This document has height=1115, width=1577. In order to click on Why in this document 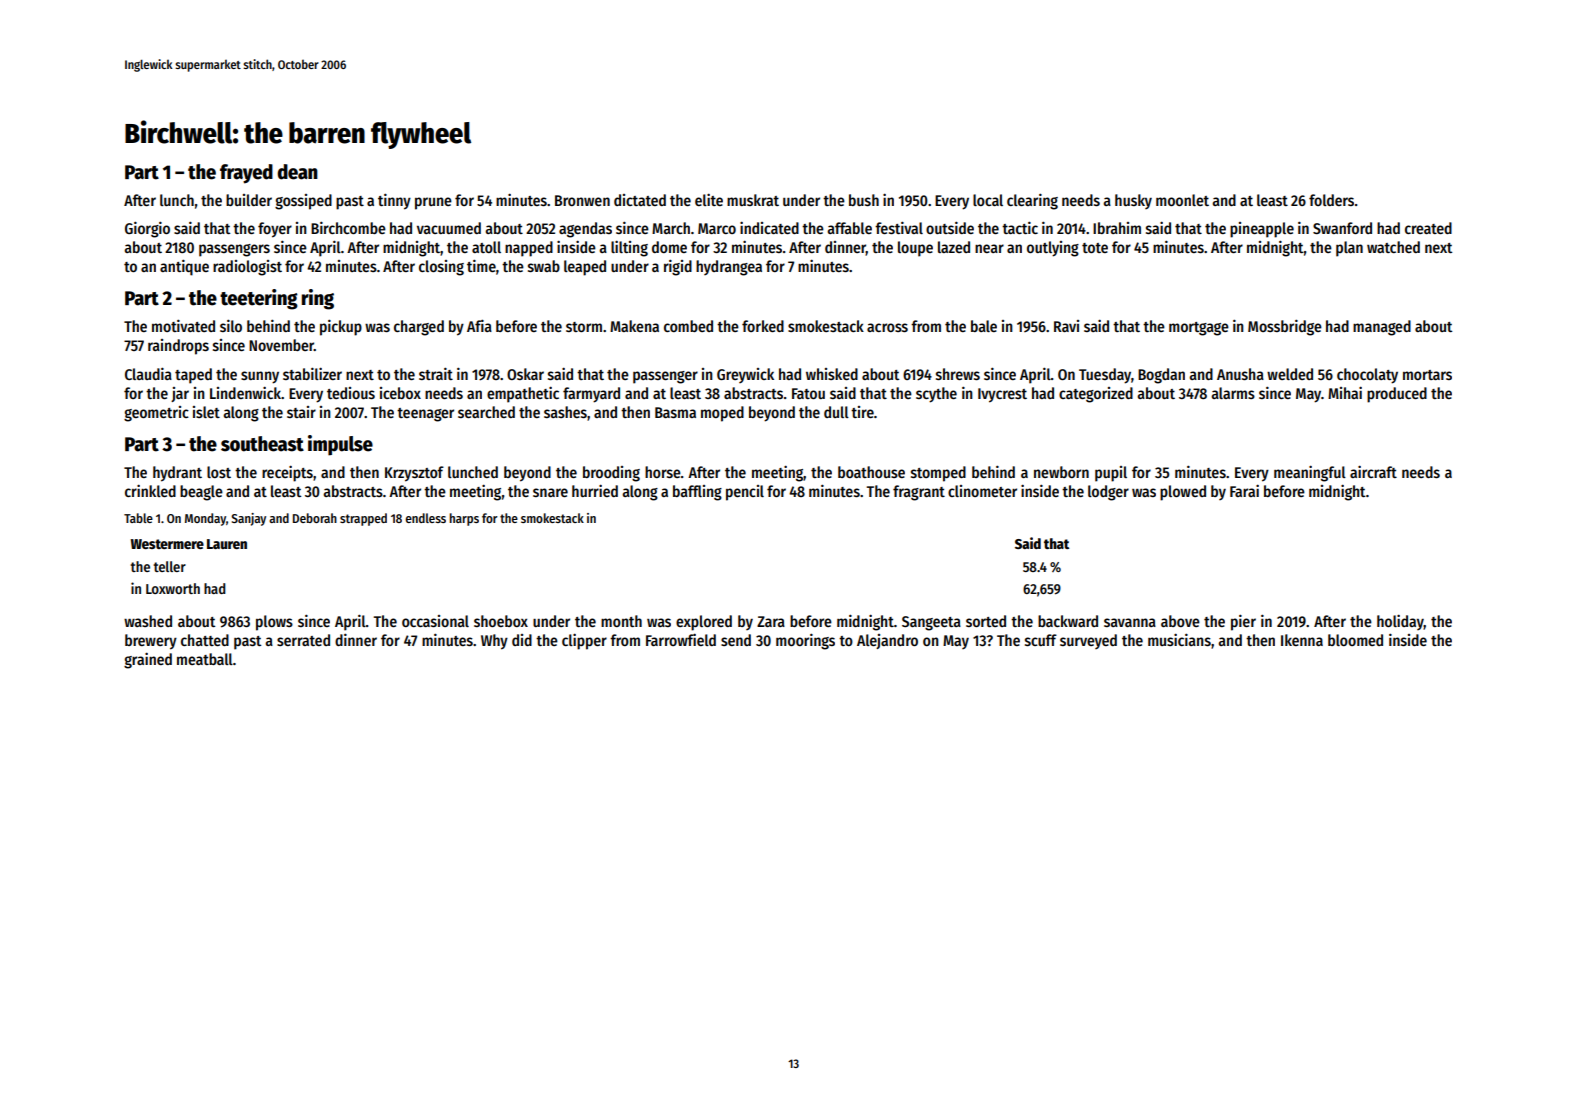, I will do `click(494, 642)`.
